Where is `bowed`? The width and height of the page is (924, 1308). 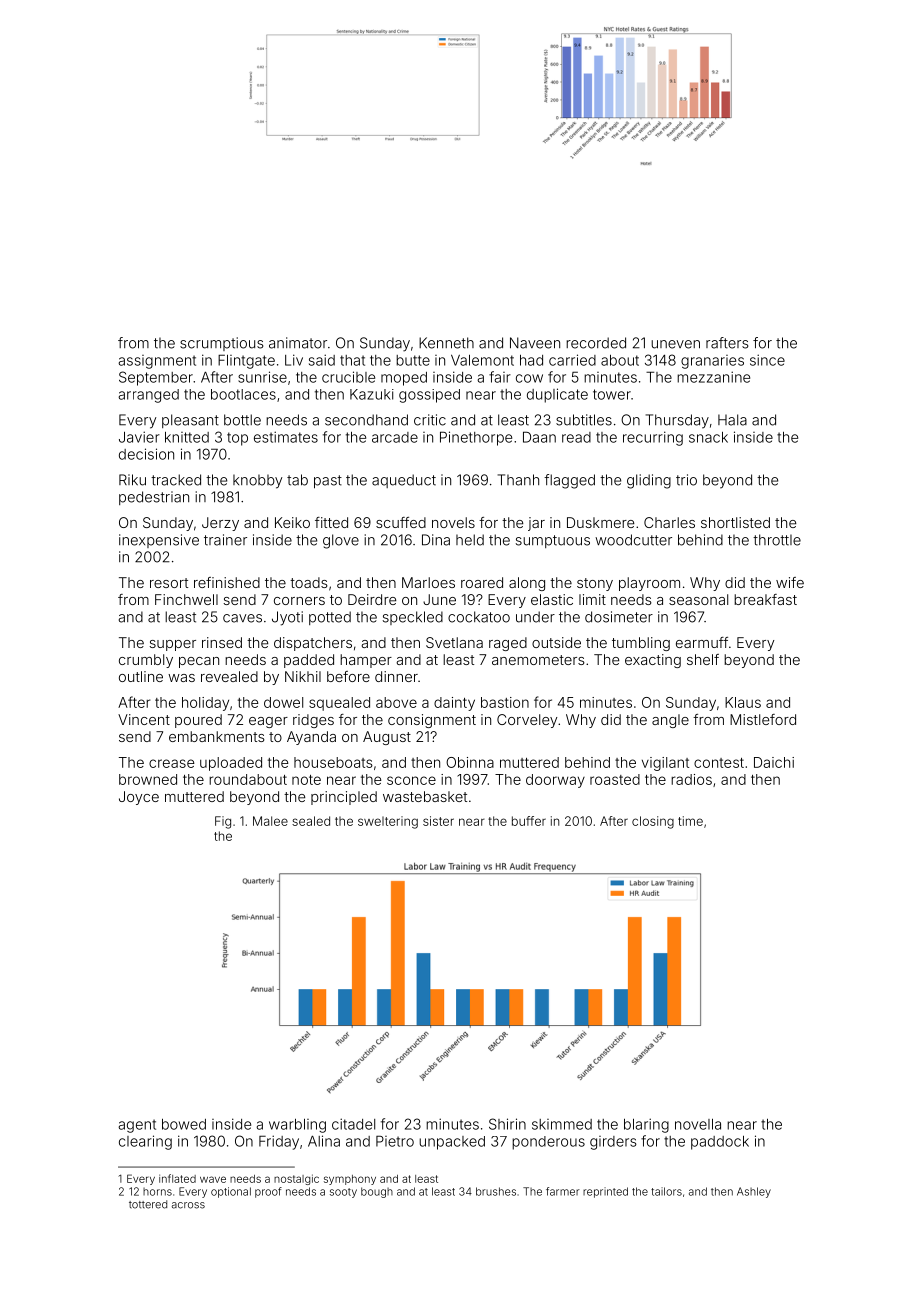
bowed is located at coordinates (184, 1124).
